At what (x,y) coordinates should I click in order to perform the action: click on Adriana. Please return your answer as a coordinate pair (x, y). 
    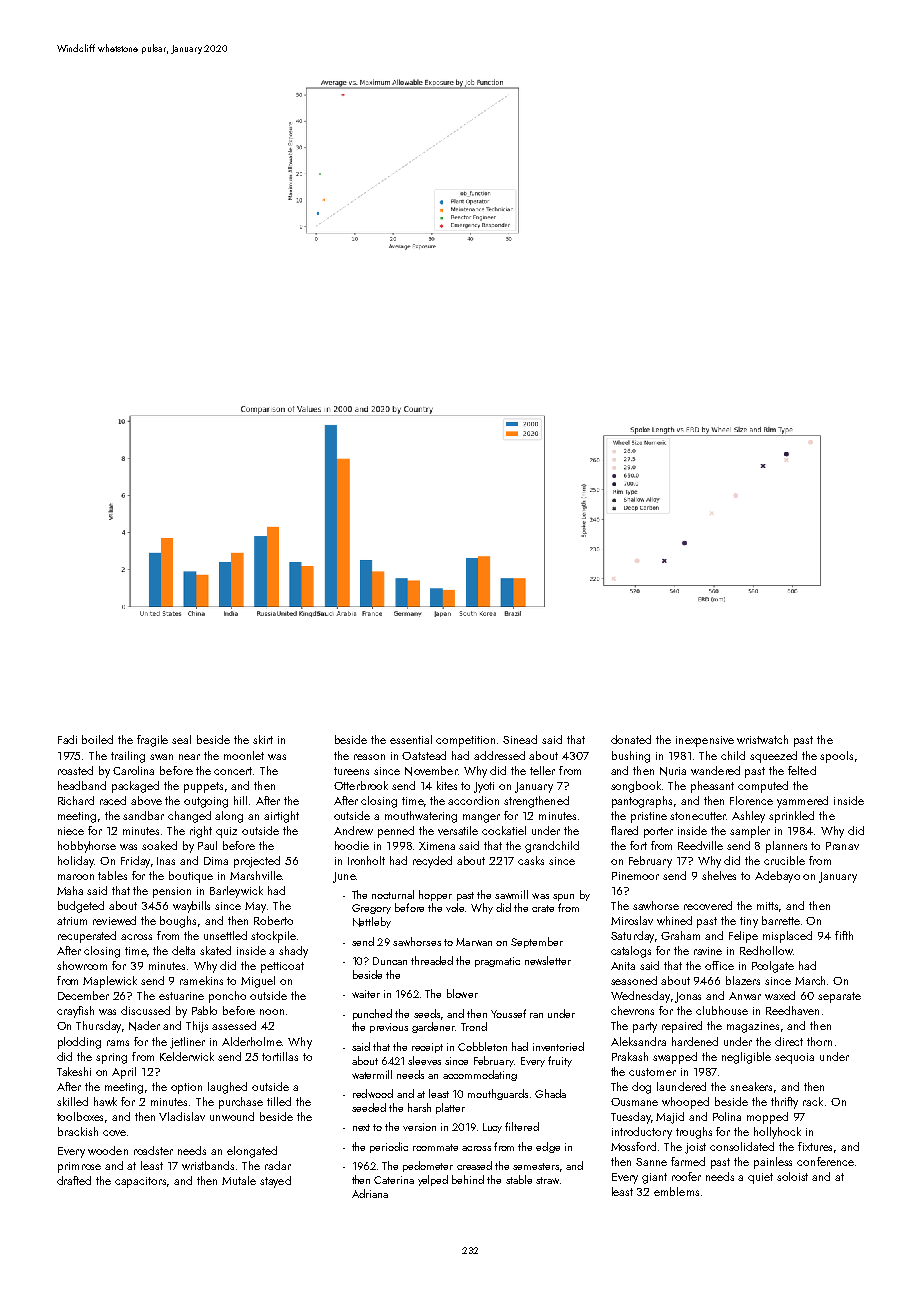
    Looking at the image, I should click on (370, 1193).
